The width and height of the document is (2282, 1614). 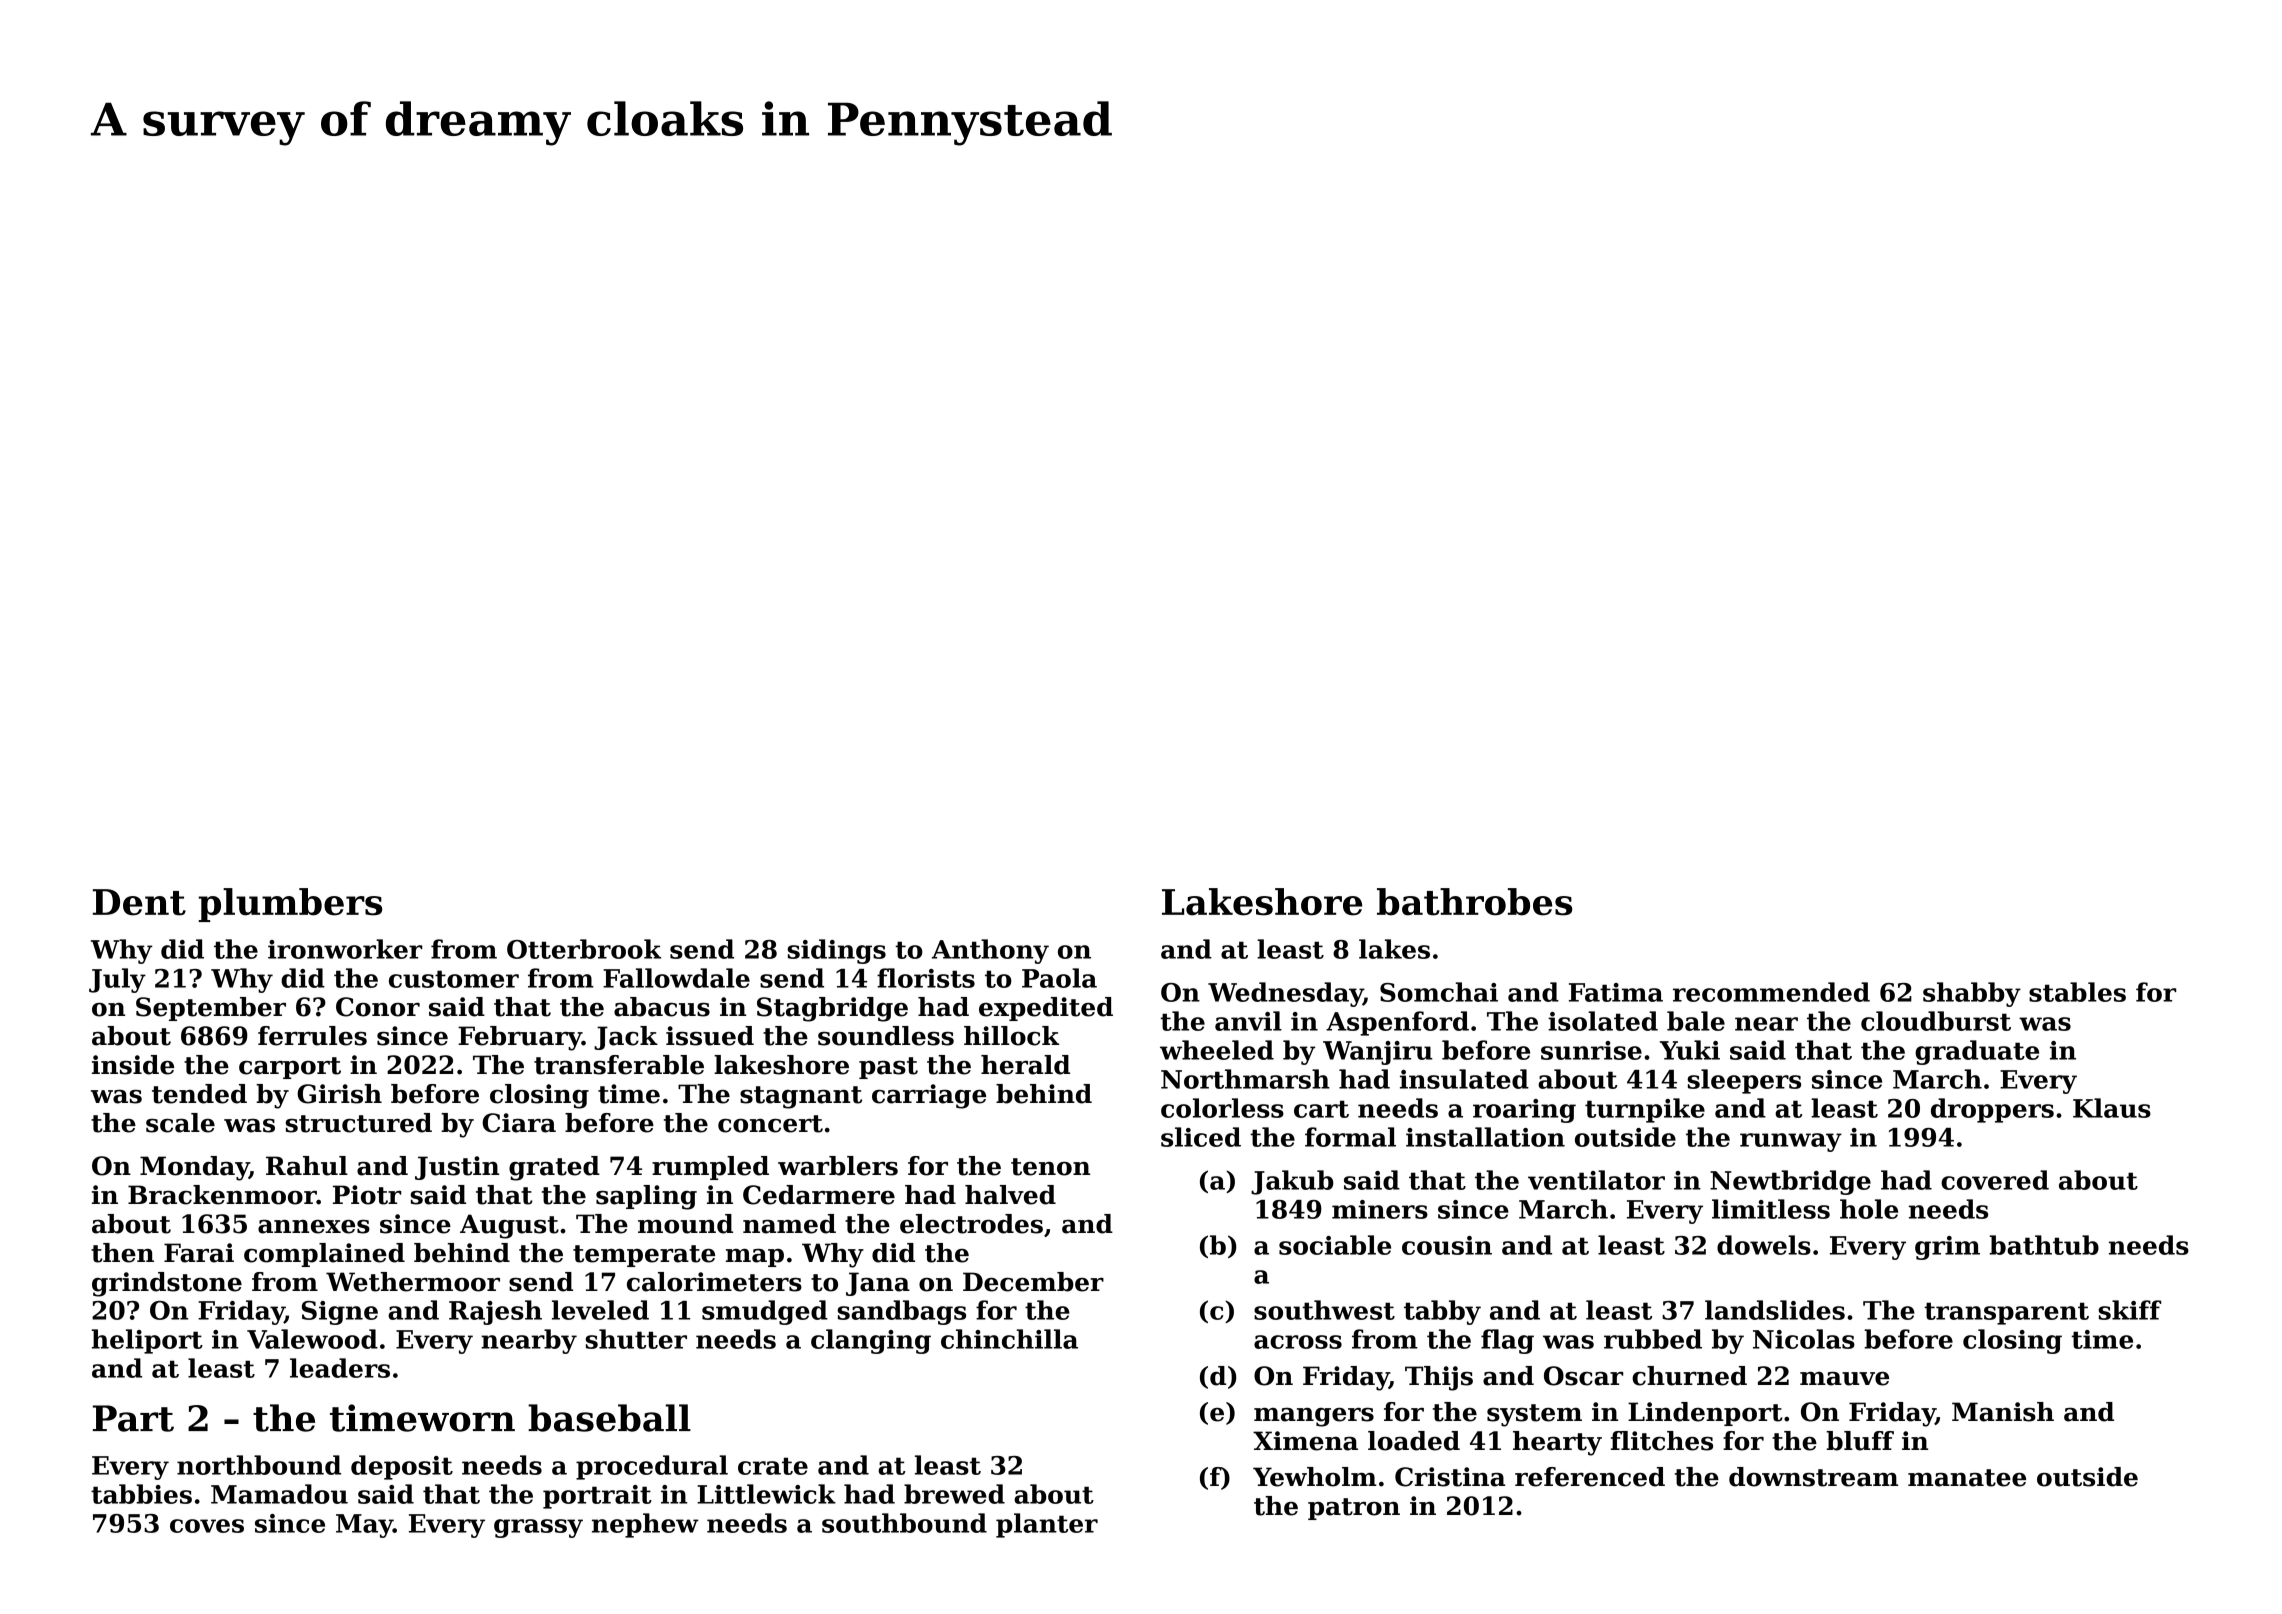 What do you see at coordinates (1844, 1379) in the document?
I see `mauve` at bounding box center [1844, 1379].
